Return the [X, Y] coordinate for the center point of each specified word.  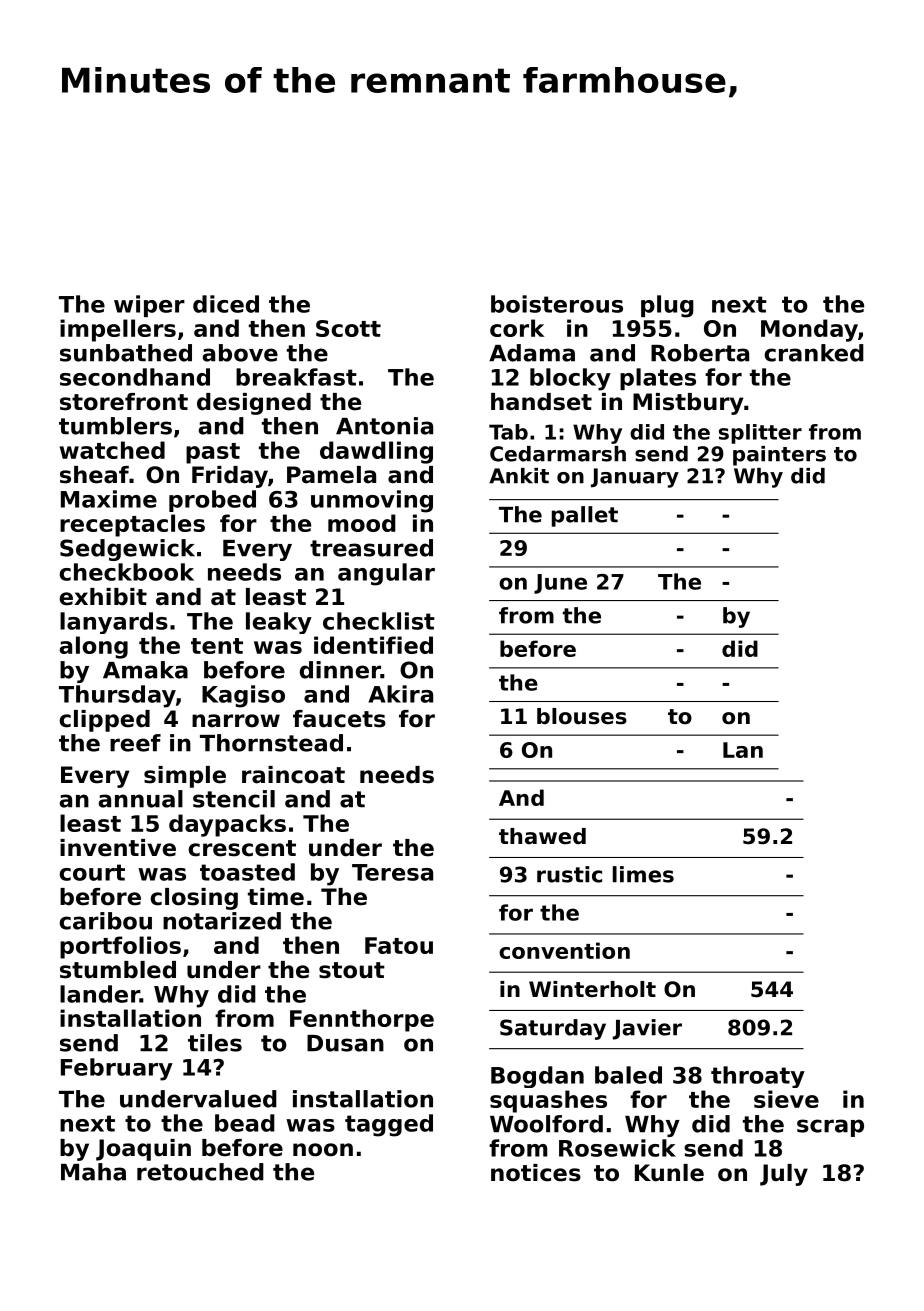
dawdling [376, 452]
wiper [149, 306]
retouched [200, 1172]
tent [217, 646]
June [560, 584]
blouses [582, 716]
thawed [542, 836]
